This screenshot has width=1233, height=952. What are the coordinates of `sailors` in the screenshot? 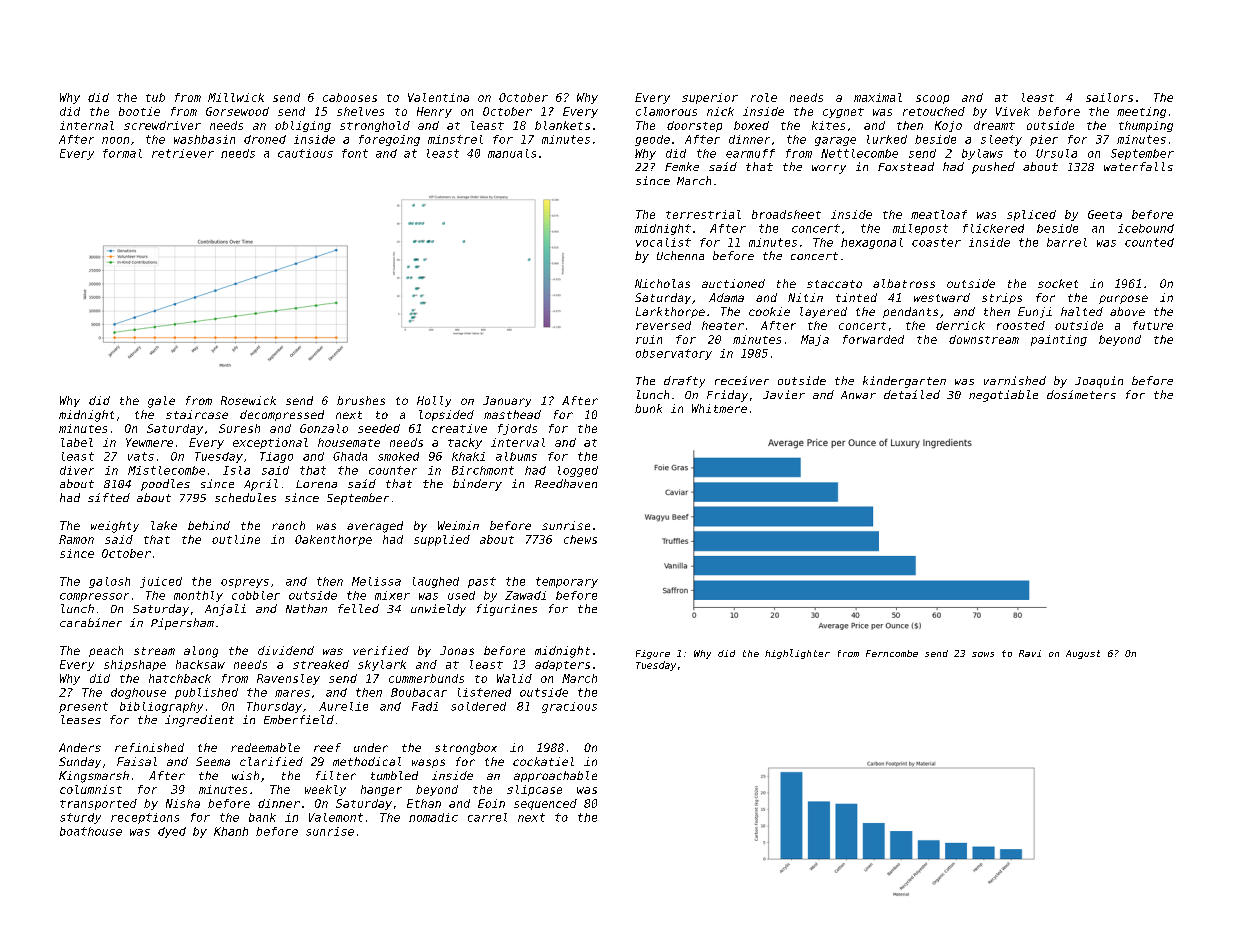 It's located at (1109, 97).
